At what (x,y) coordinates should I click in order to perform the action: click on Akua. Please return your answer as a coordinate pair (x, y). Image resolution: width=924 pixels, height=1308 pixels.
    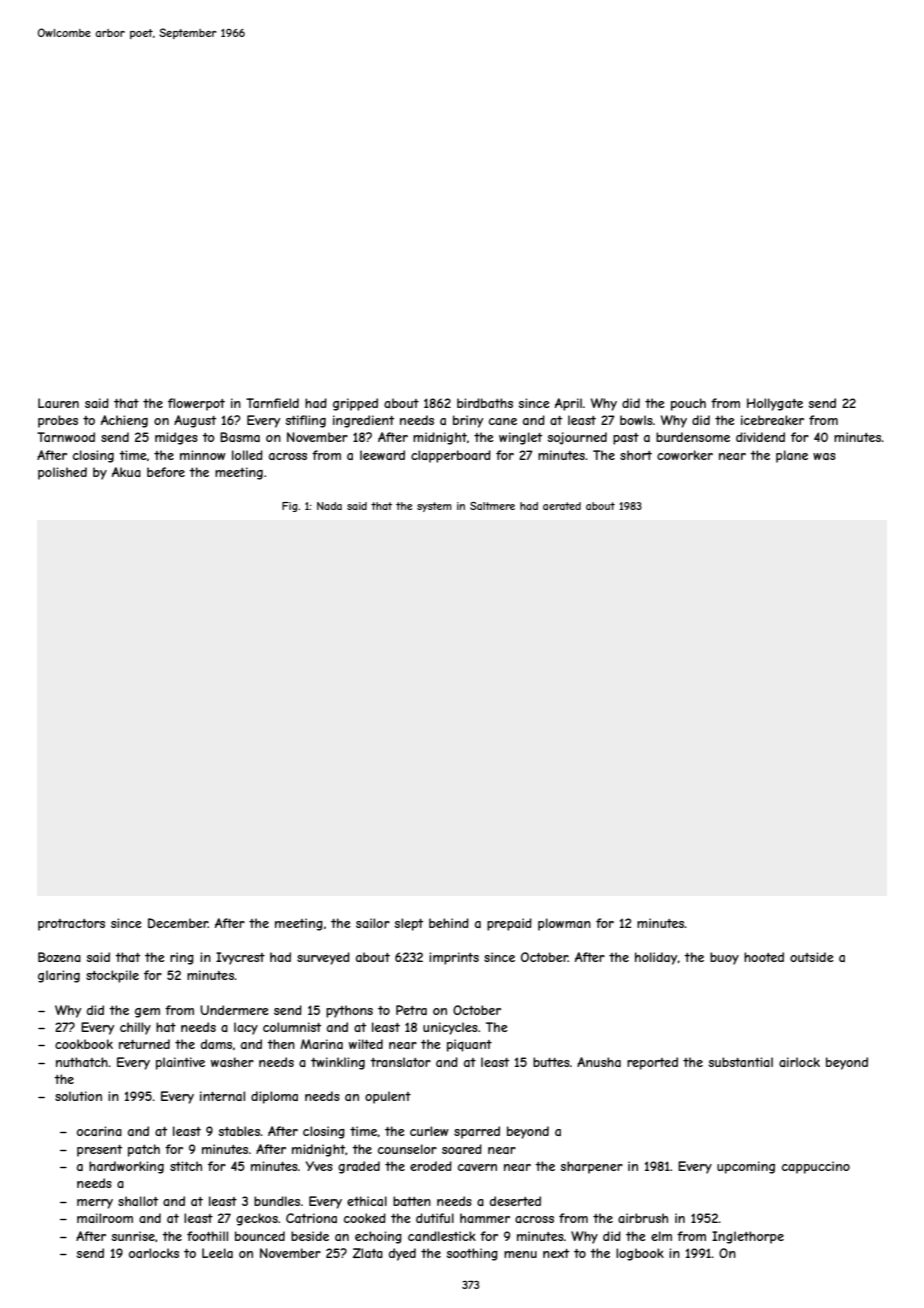
    Looking at the image, I should click on (126, 472).
